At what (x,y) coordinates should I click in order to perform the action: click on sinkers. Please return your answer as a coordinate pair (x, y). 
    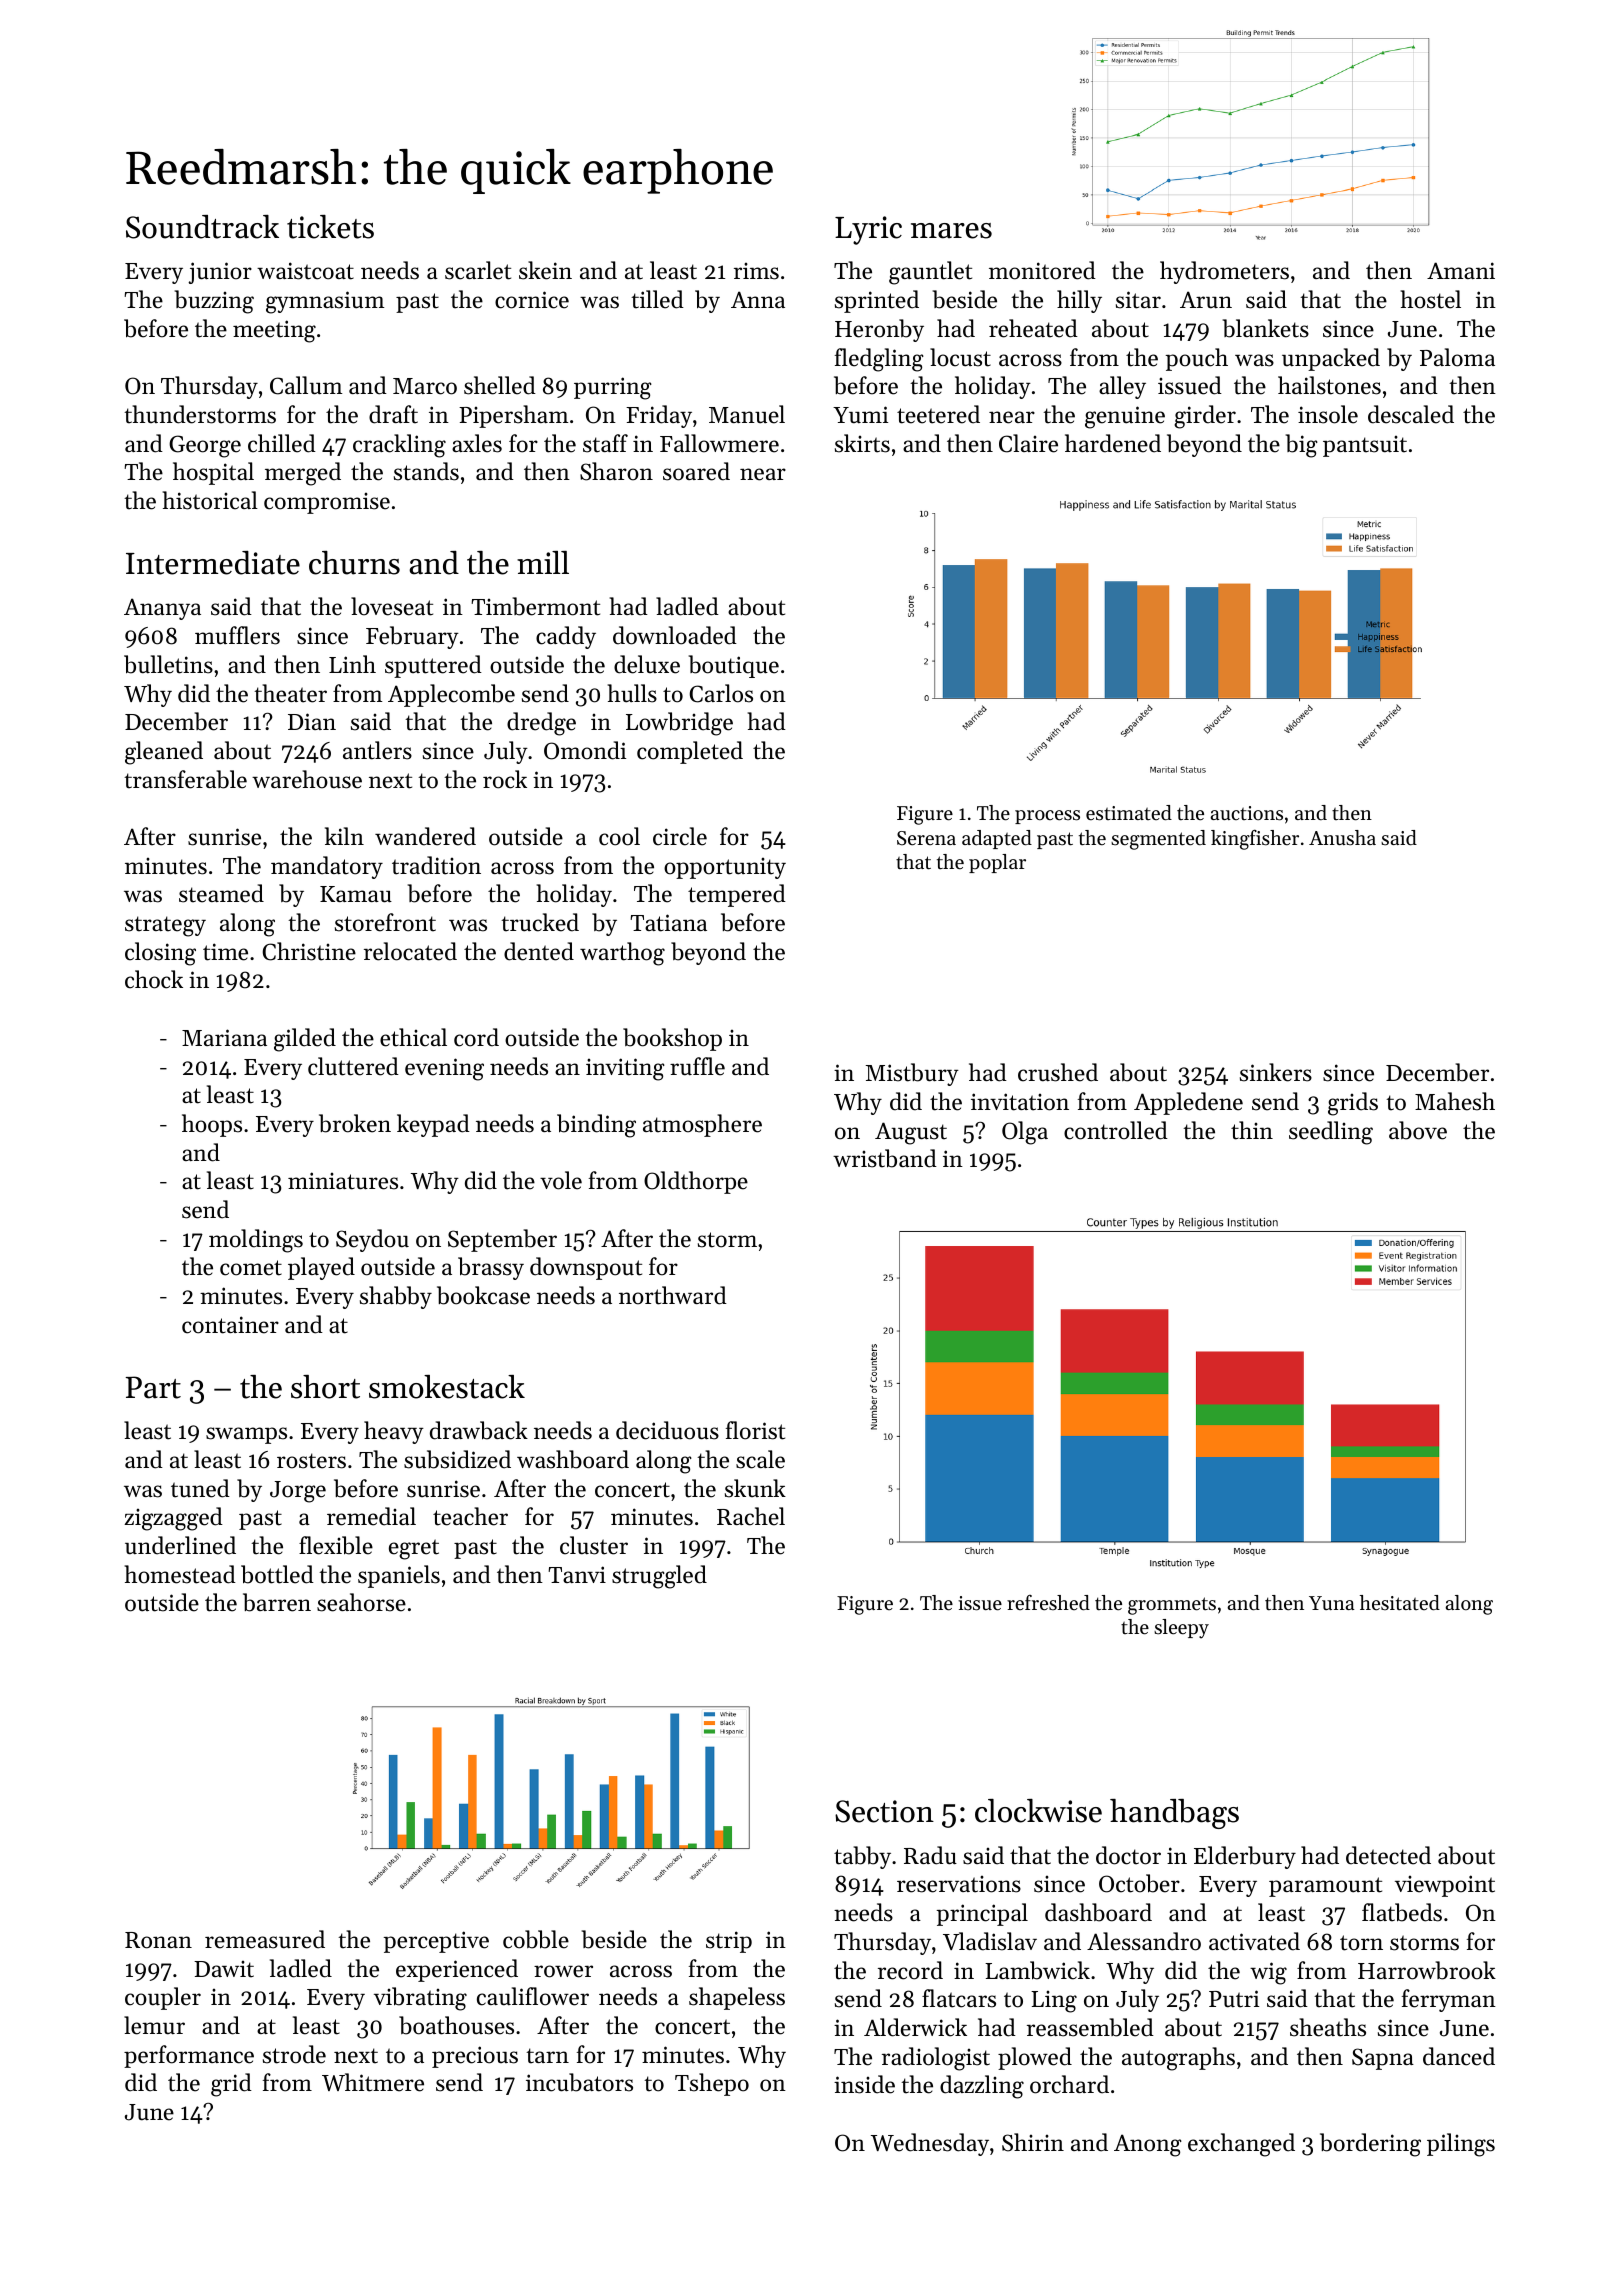
    Looking at the image, I should click on (1276, 1072).
